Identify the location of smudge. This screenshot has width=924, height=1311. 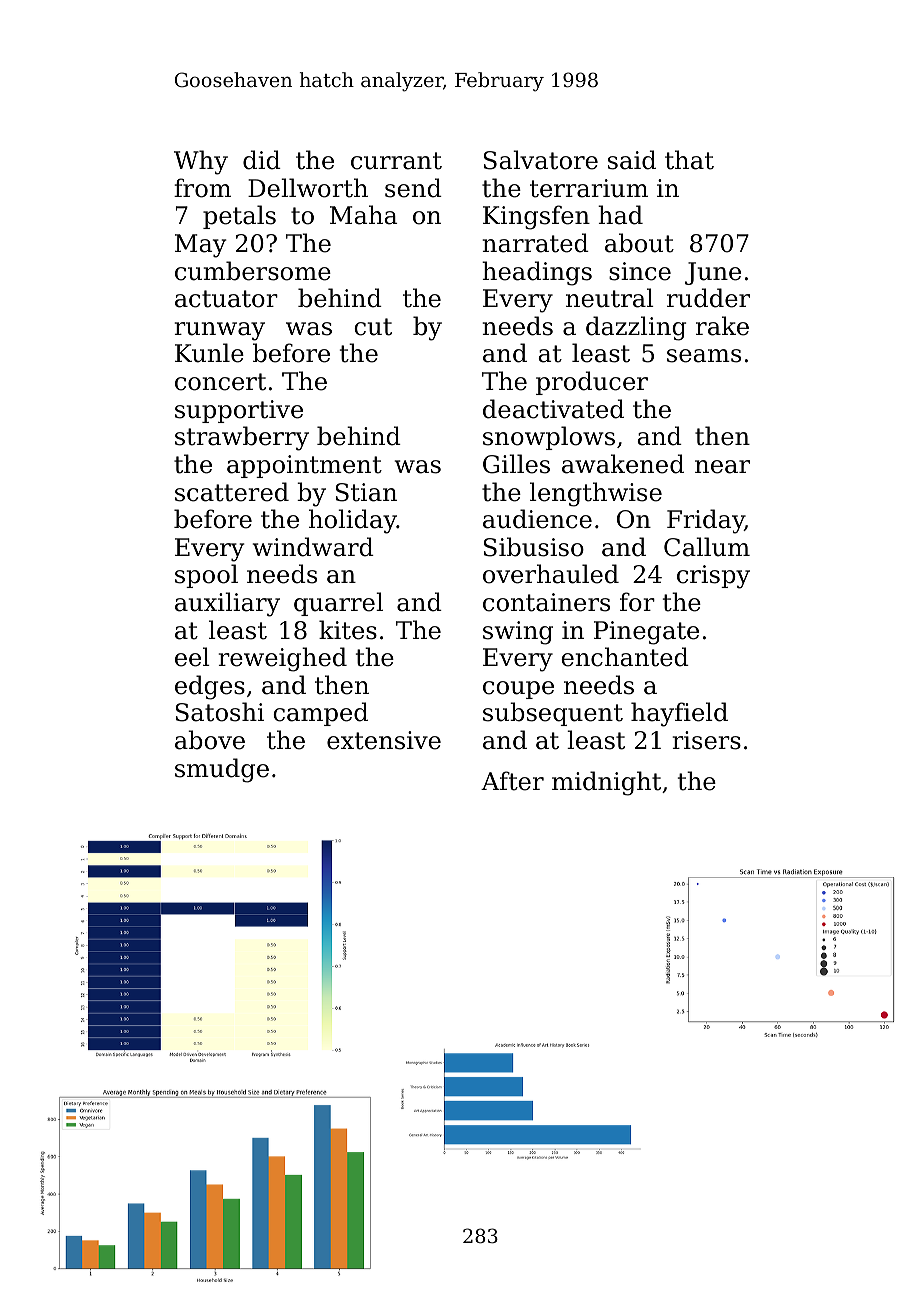
(222, 770).
